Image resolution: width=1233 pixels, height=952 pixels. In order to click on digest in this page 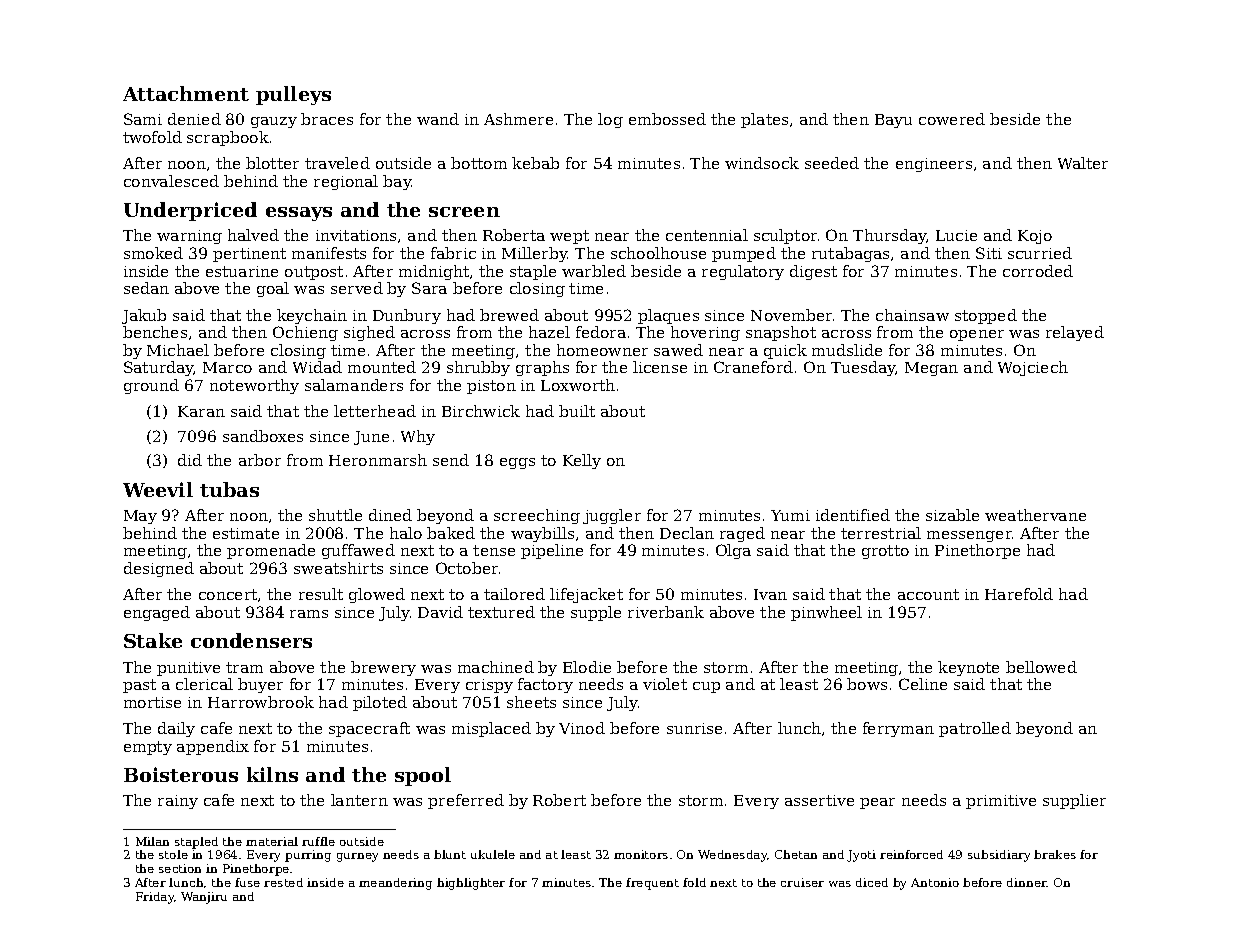, I will do `click(813, 272)`.
